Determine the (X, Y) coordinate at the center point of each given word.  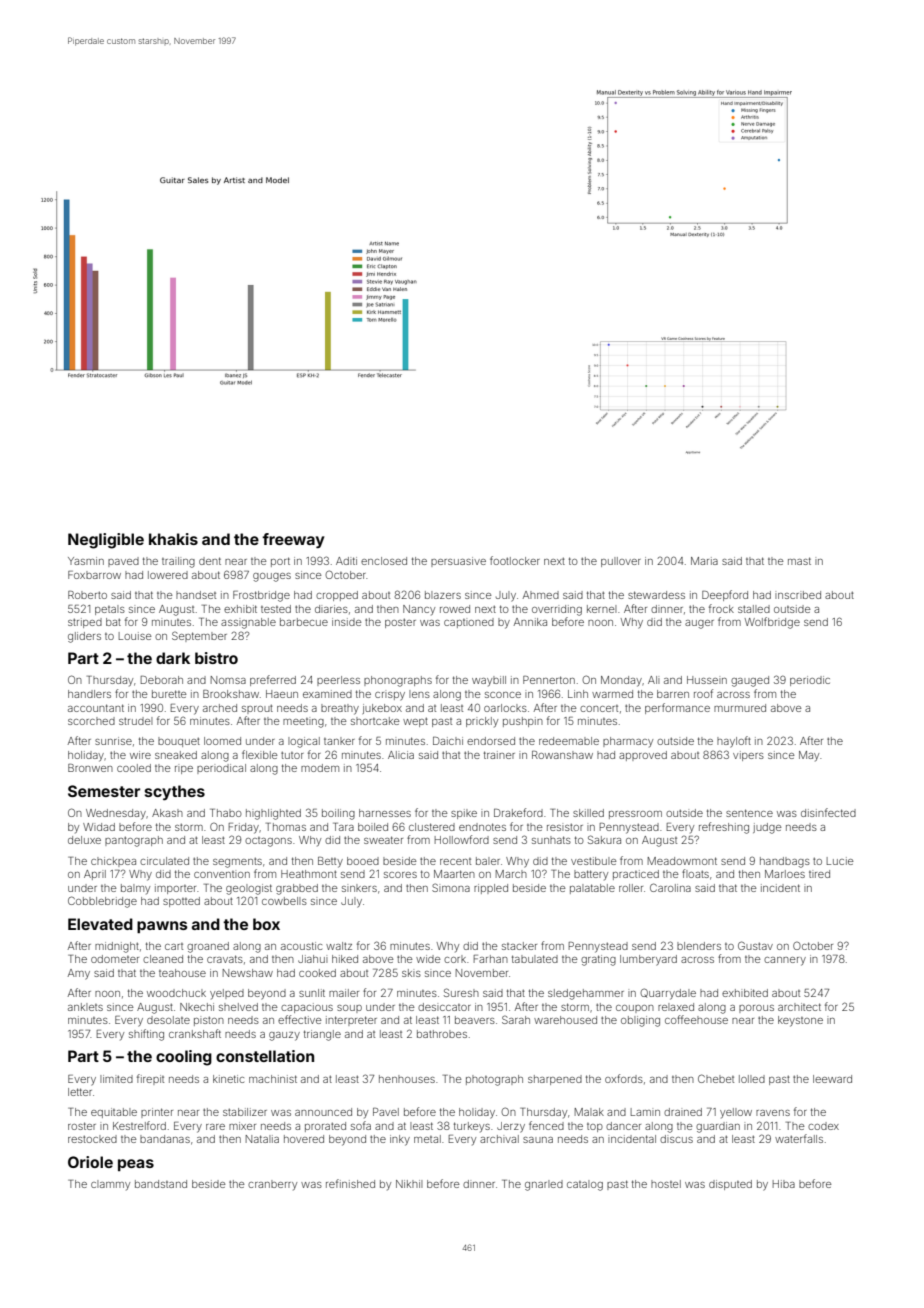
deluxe (84, 840)
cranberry (272, 1185)
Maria (704, 561)
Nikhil (409, 1184)
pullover (621, 562)
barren (673, 694)
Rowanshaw (562, 755)
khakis (173, 539)
